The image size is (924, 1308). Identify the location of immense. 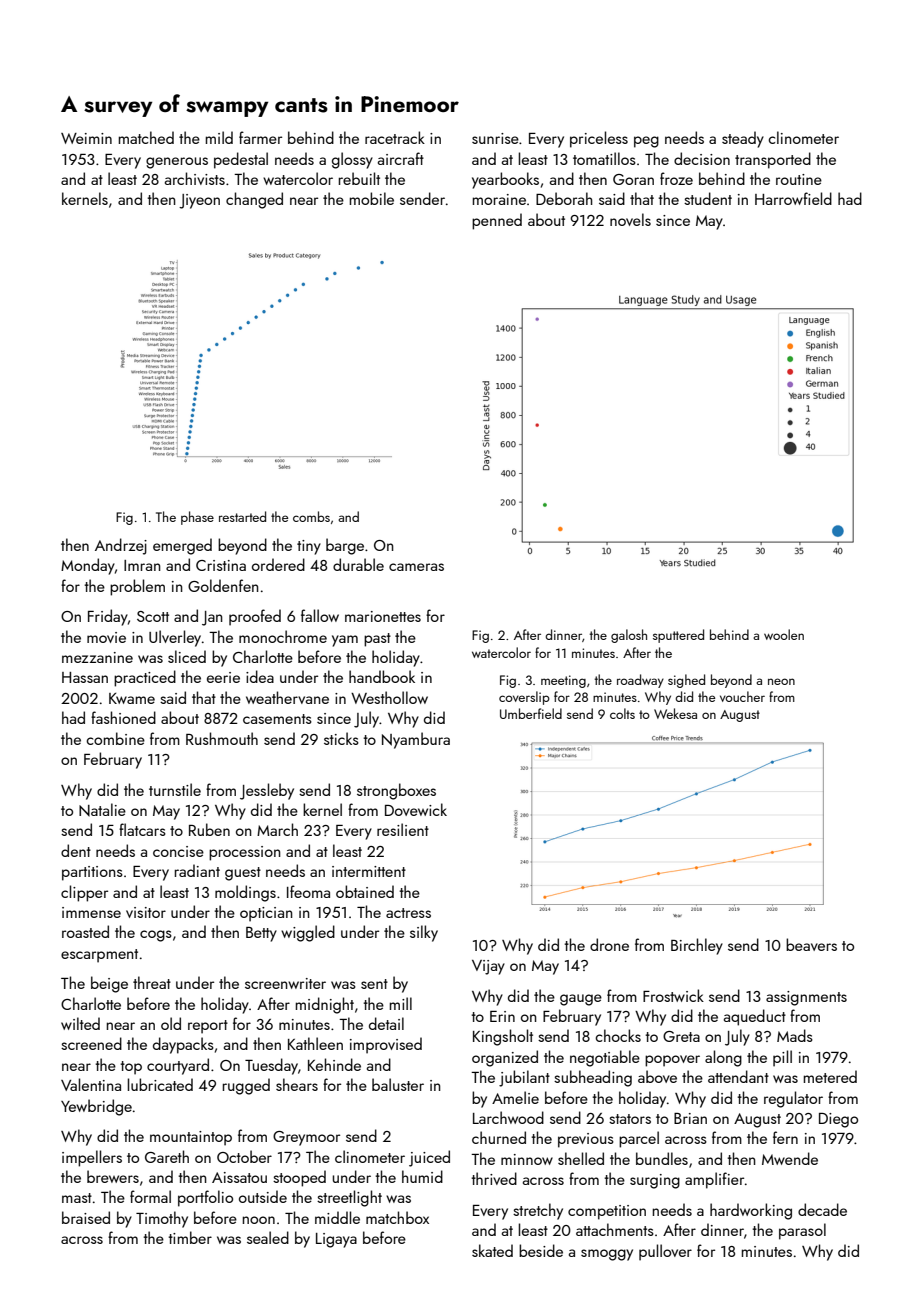
(91, 912).
